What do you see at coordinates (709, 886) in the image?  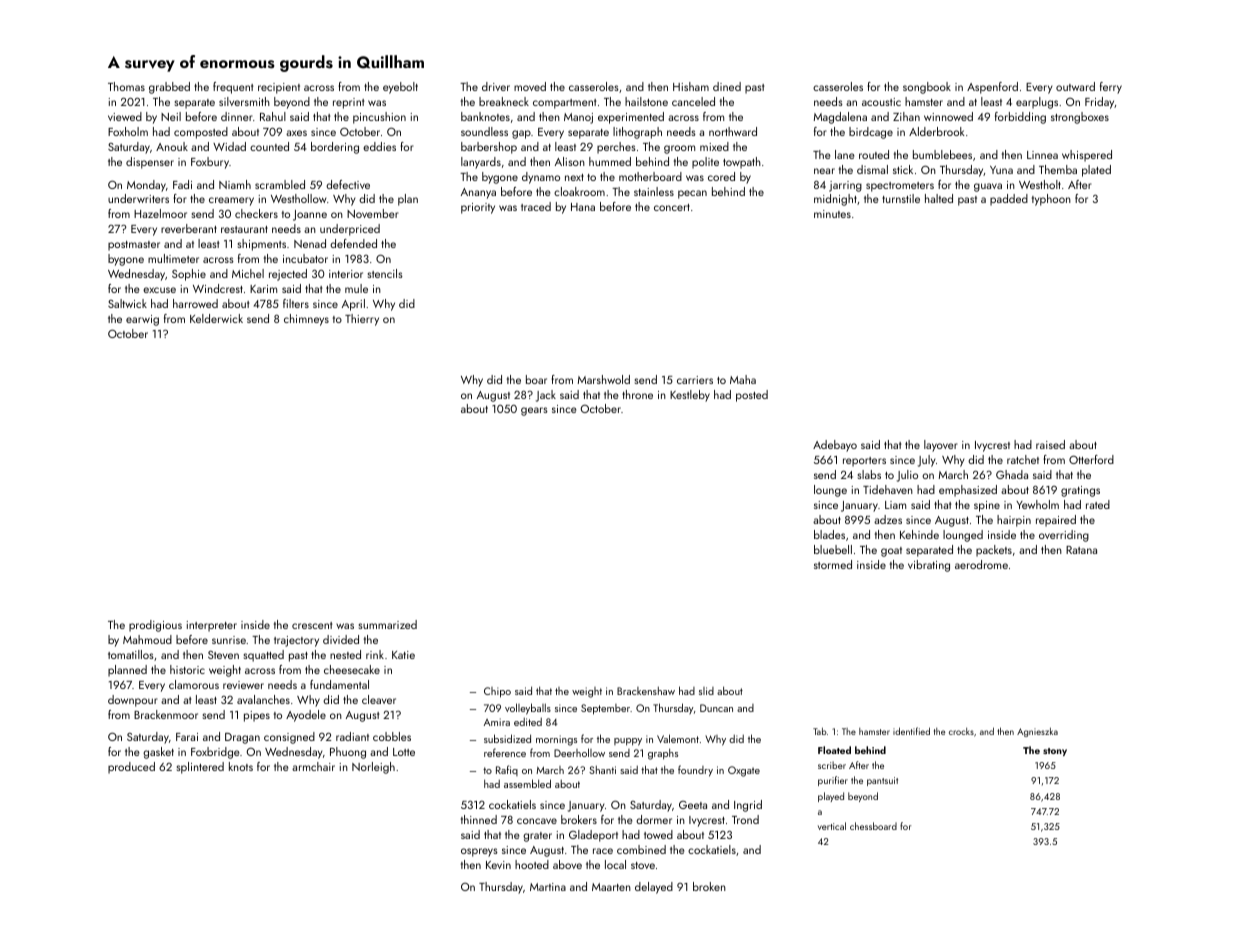 I see `broken` at bounding box center [709, 886].
